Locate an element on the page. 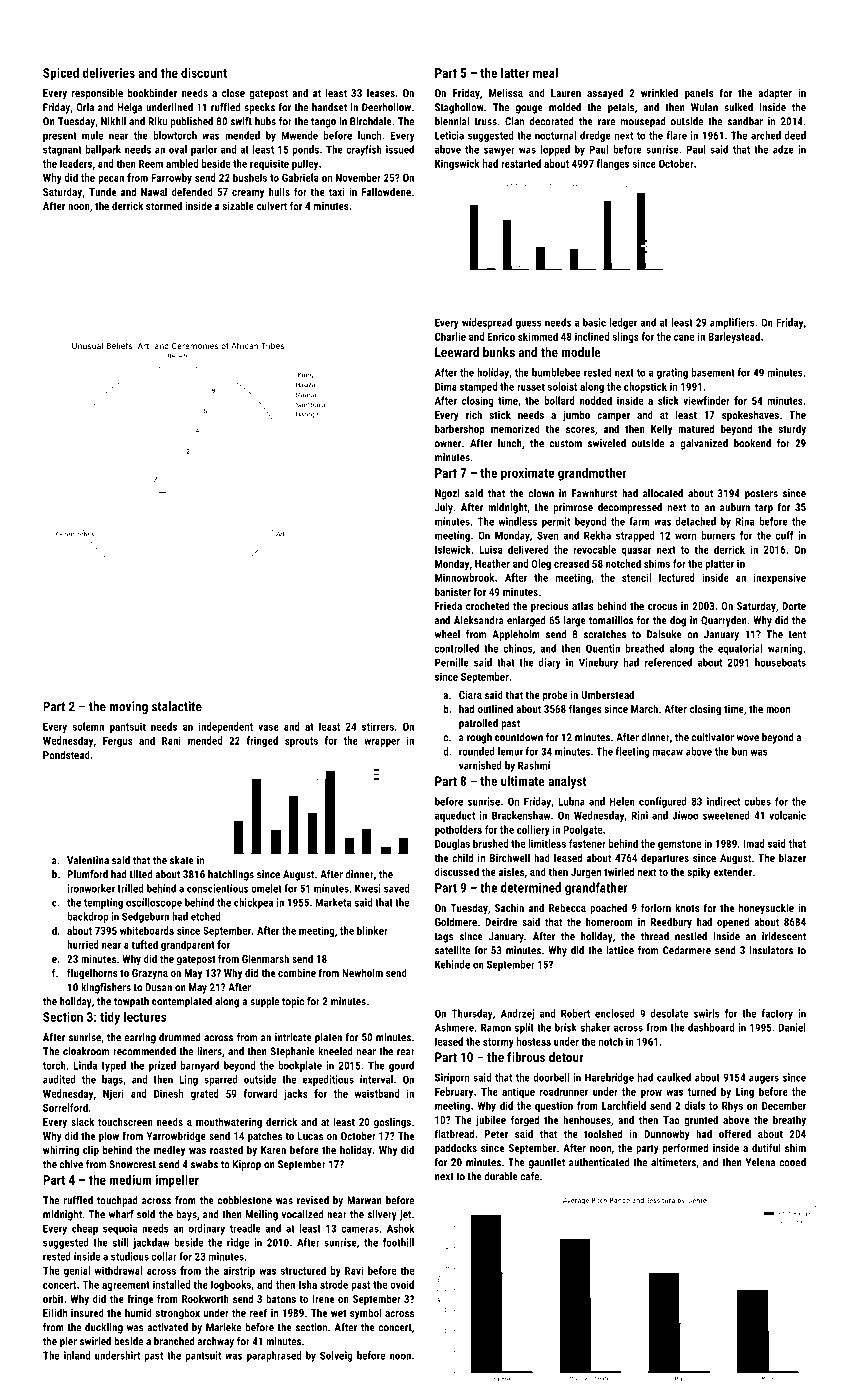 The image size is (849, 1400). Helen is located at coordinates (622, 801).
